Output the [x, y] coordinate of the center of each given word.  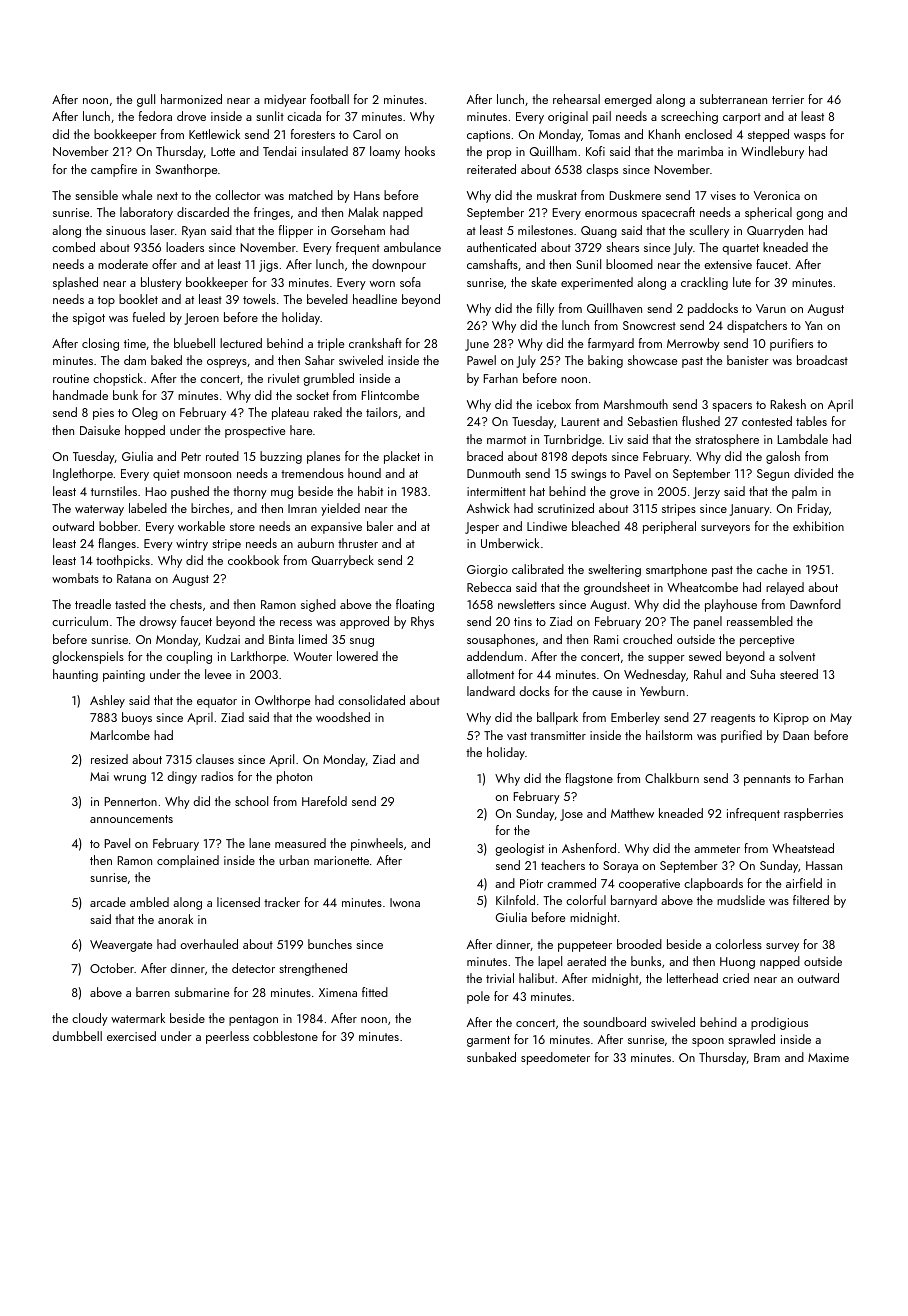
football [329, 99]
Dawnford [815, 604]
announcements [131, 819]
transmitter [558, 735]
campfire [114, 170]
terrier [788, 99]
